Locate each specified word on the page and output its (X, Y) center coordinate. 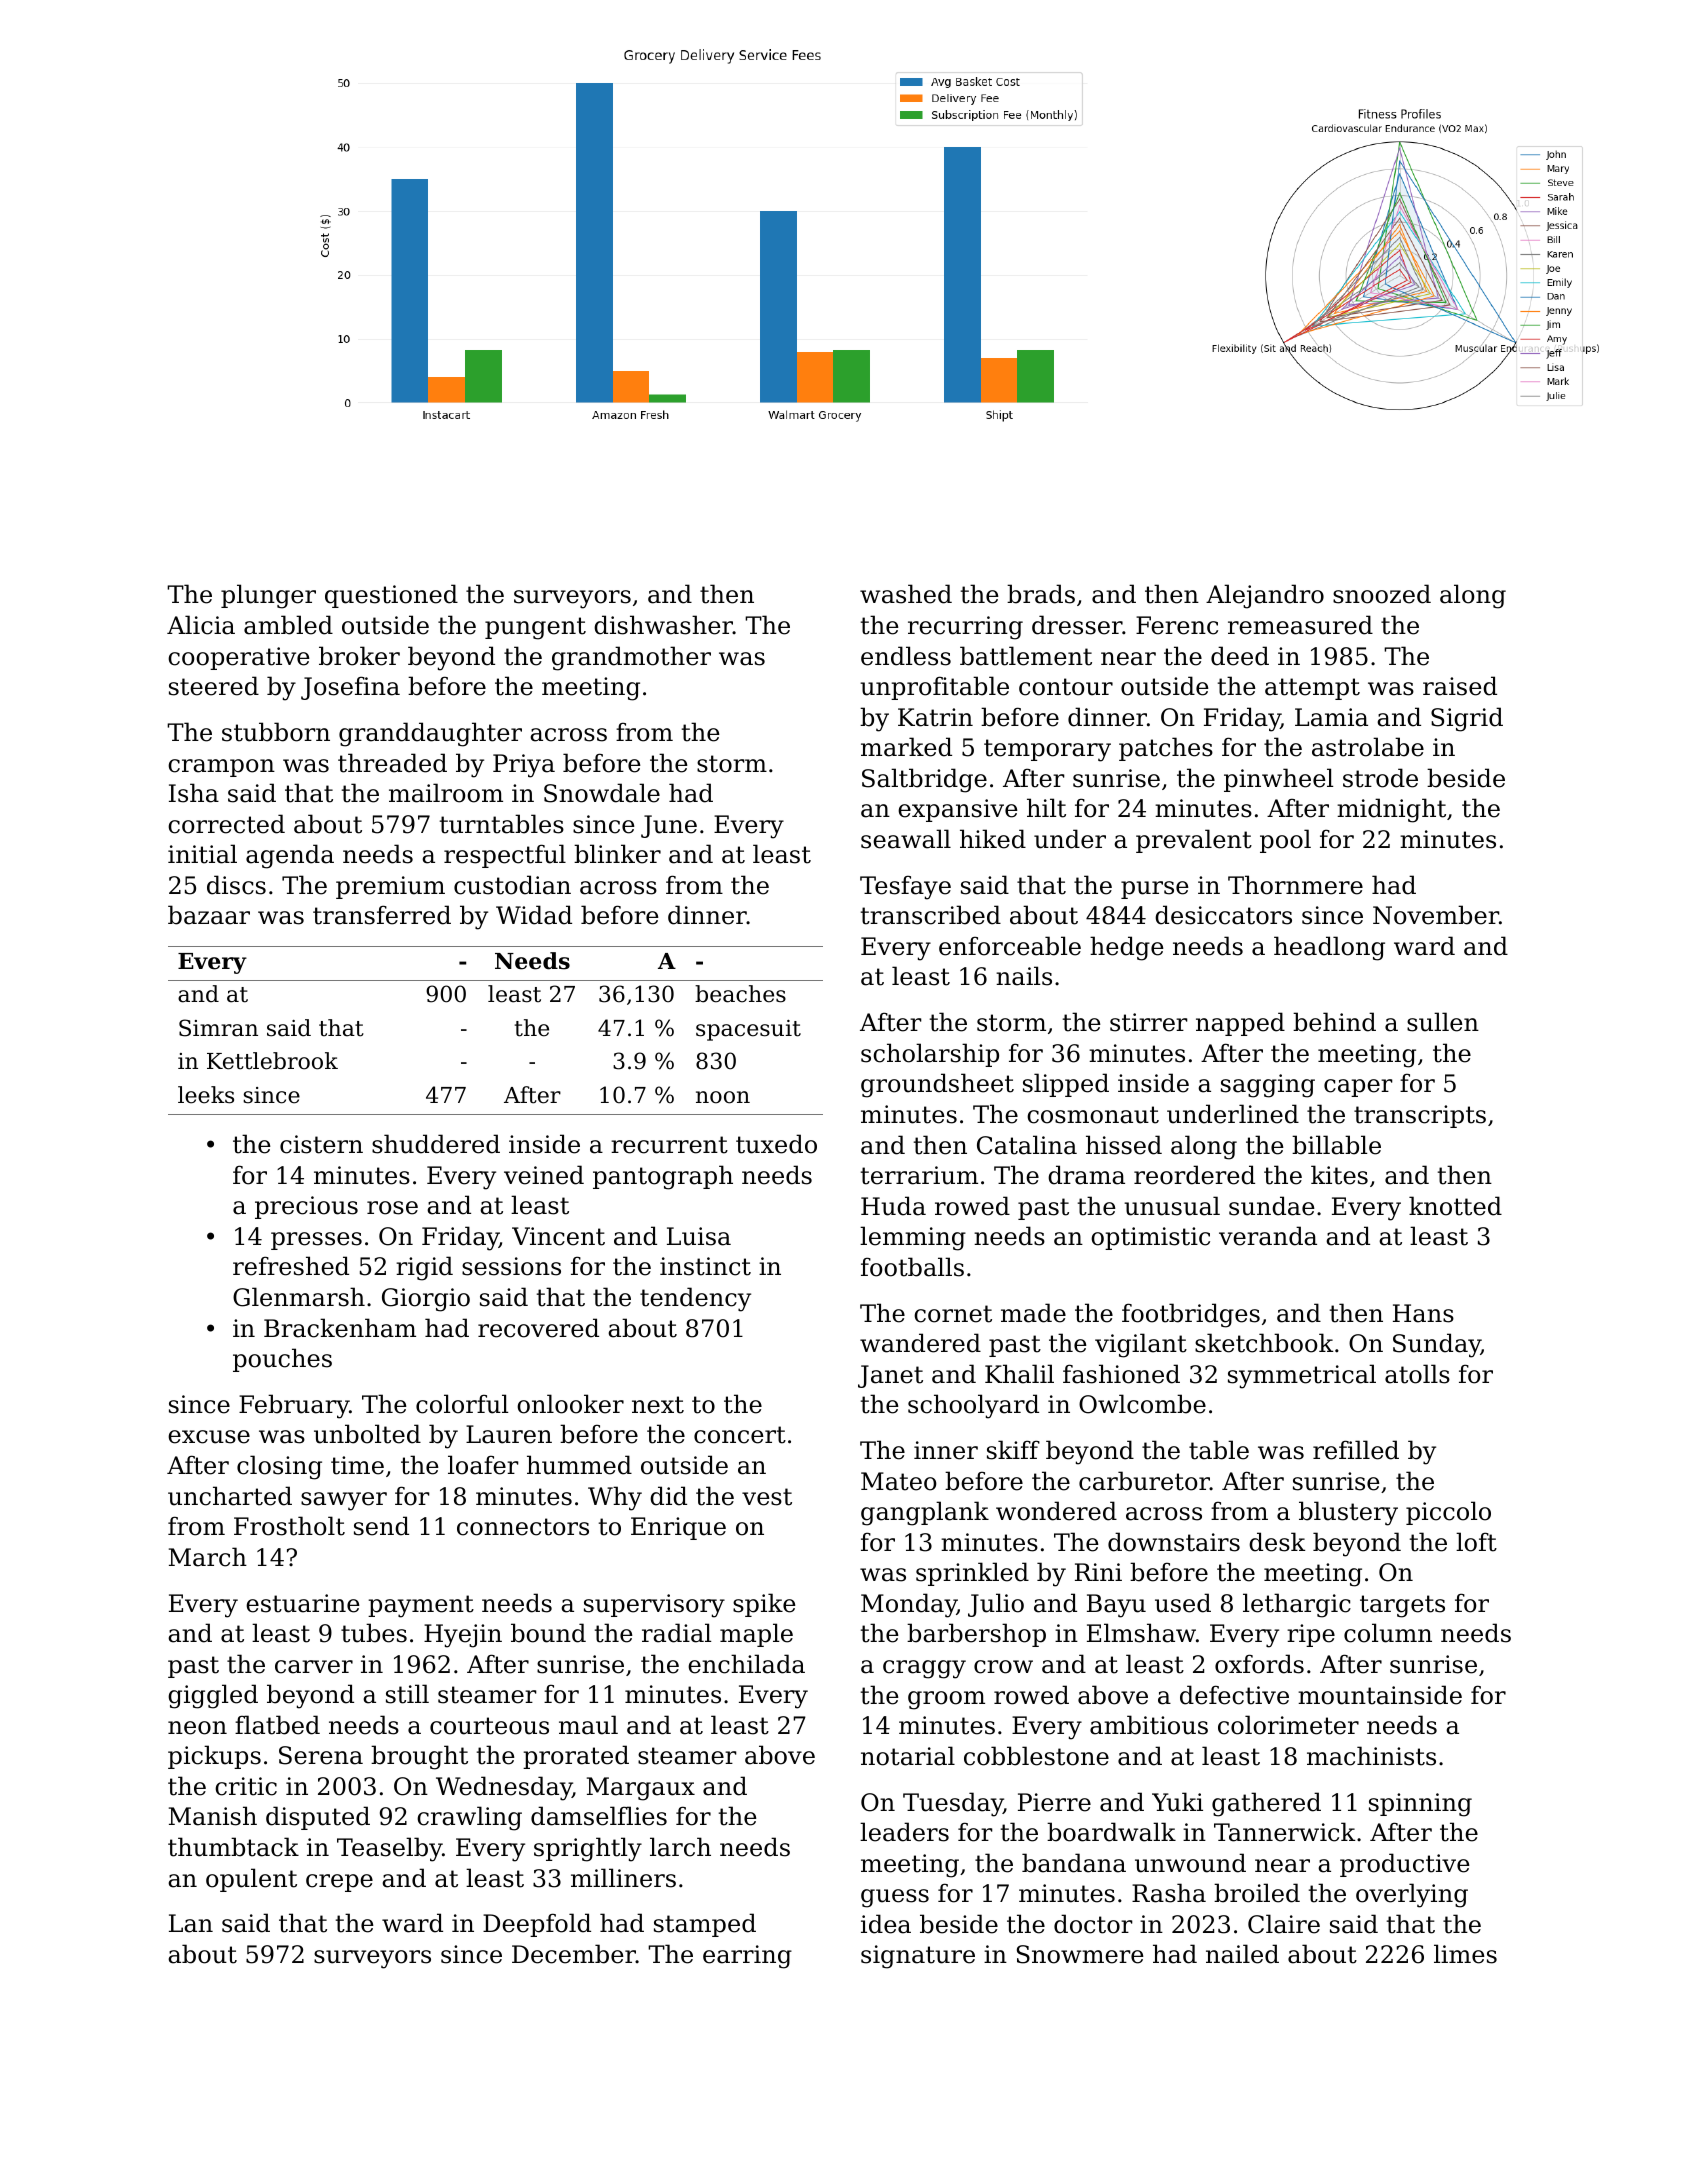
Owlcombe (1142, 1404)
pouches (282, 1360)
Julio (996, 1605)
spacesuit (748, 1030)
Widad (534, 915)
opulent (251, 1880)
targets (1402, 1606)
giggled (213, 1696)
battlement (1026, 656)
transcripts (1420, 1116)
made (1033, 1313)
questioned (391, 596)
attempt (1312, 689)
